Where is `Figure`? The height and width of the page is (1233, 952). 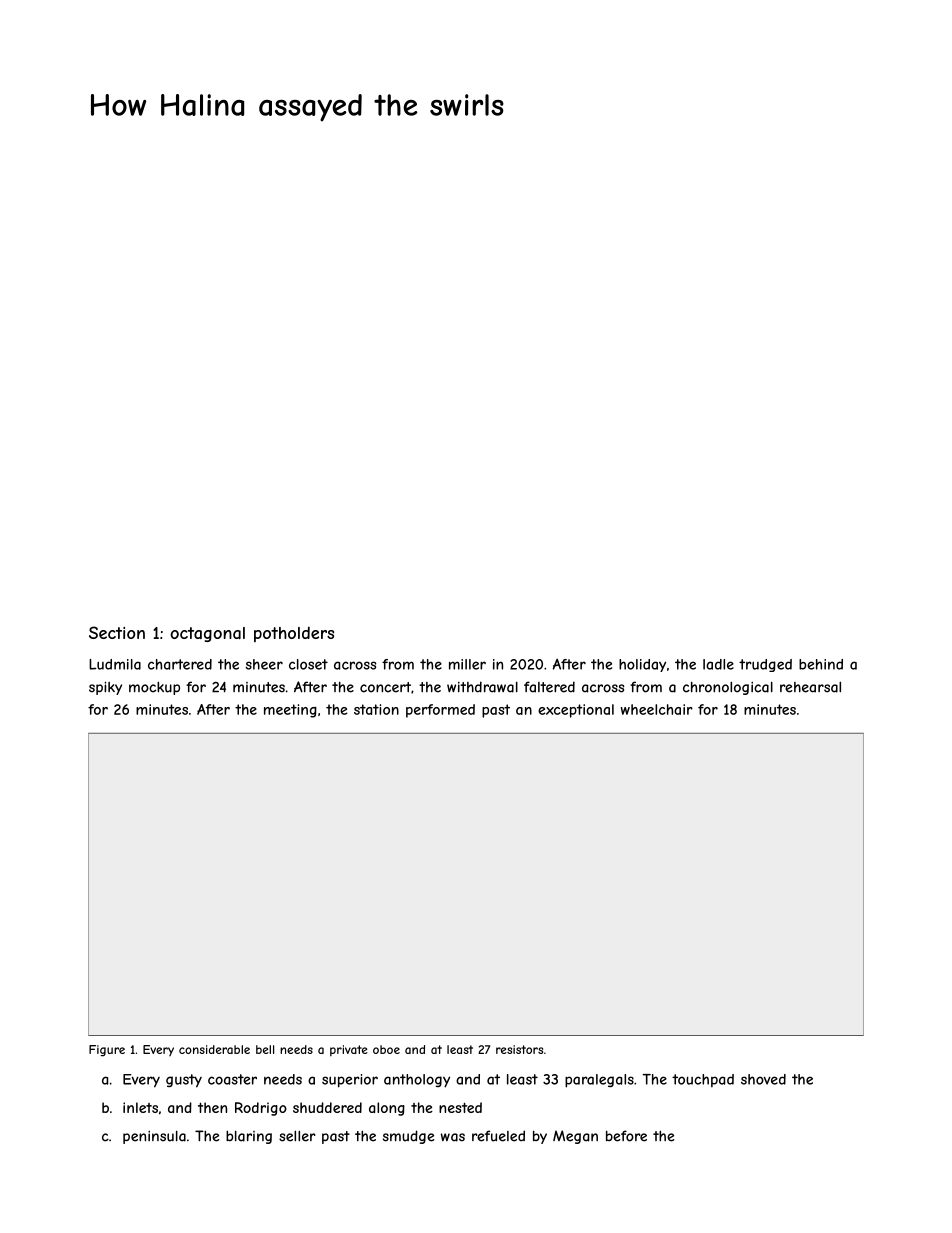 Figure is located at coordinates (107, 1051).
